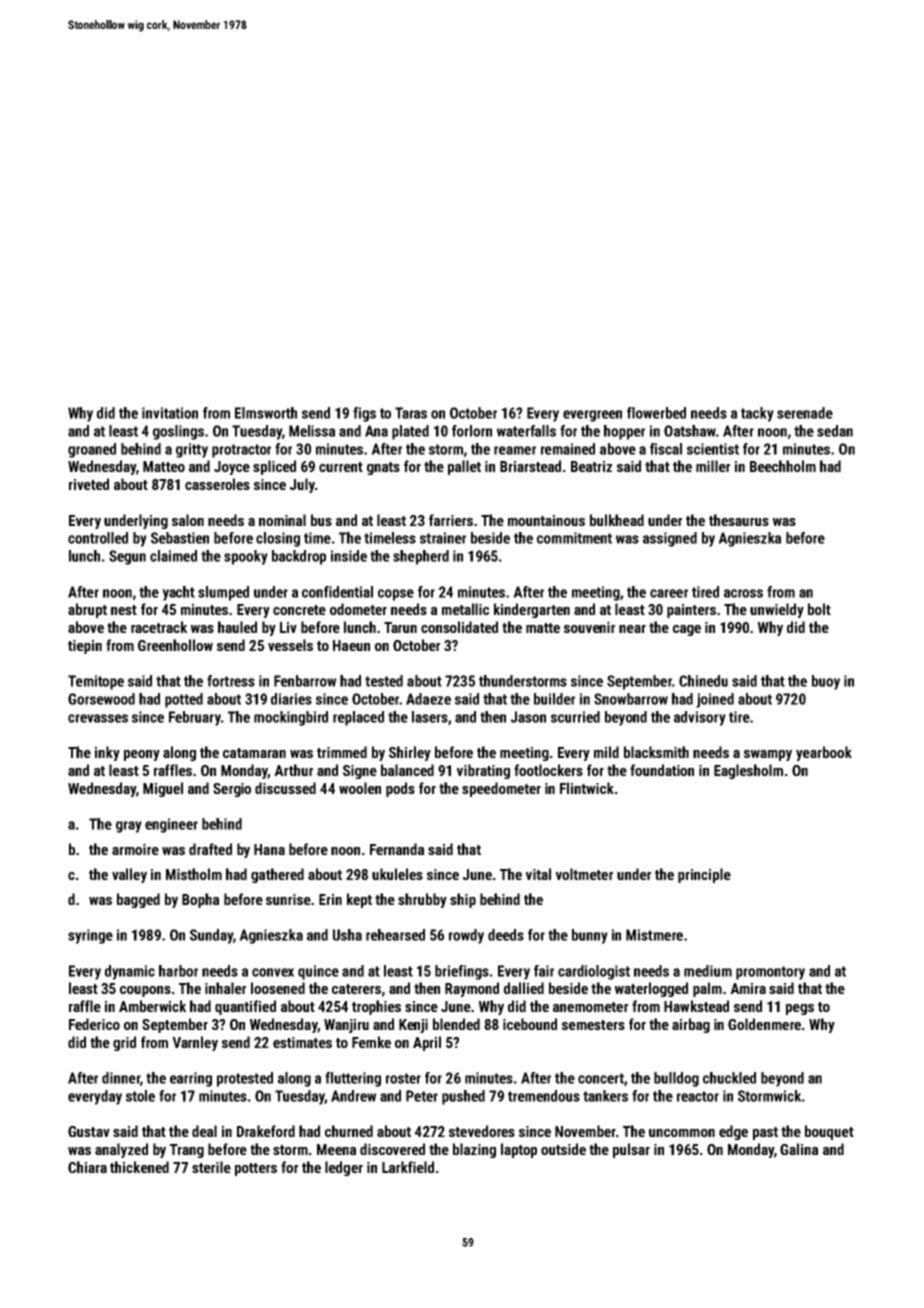  What do you see at coordinates (200, 900) in the screenshot?
I see `Bopha` at bounding box center [200, 900].
